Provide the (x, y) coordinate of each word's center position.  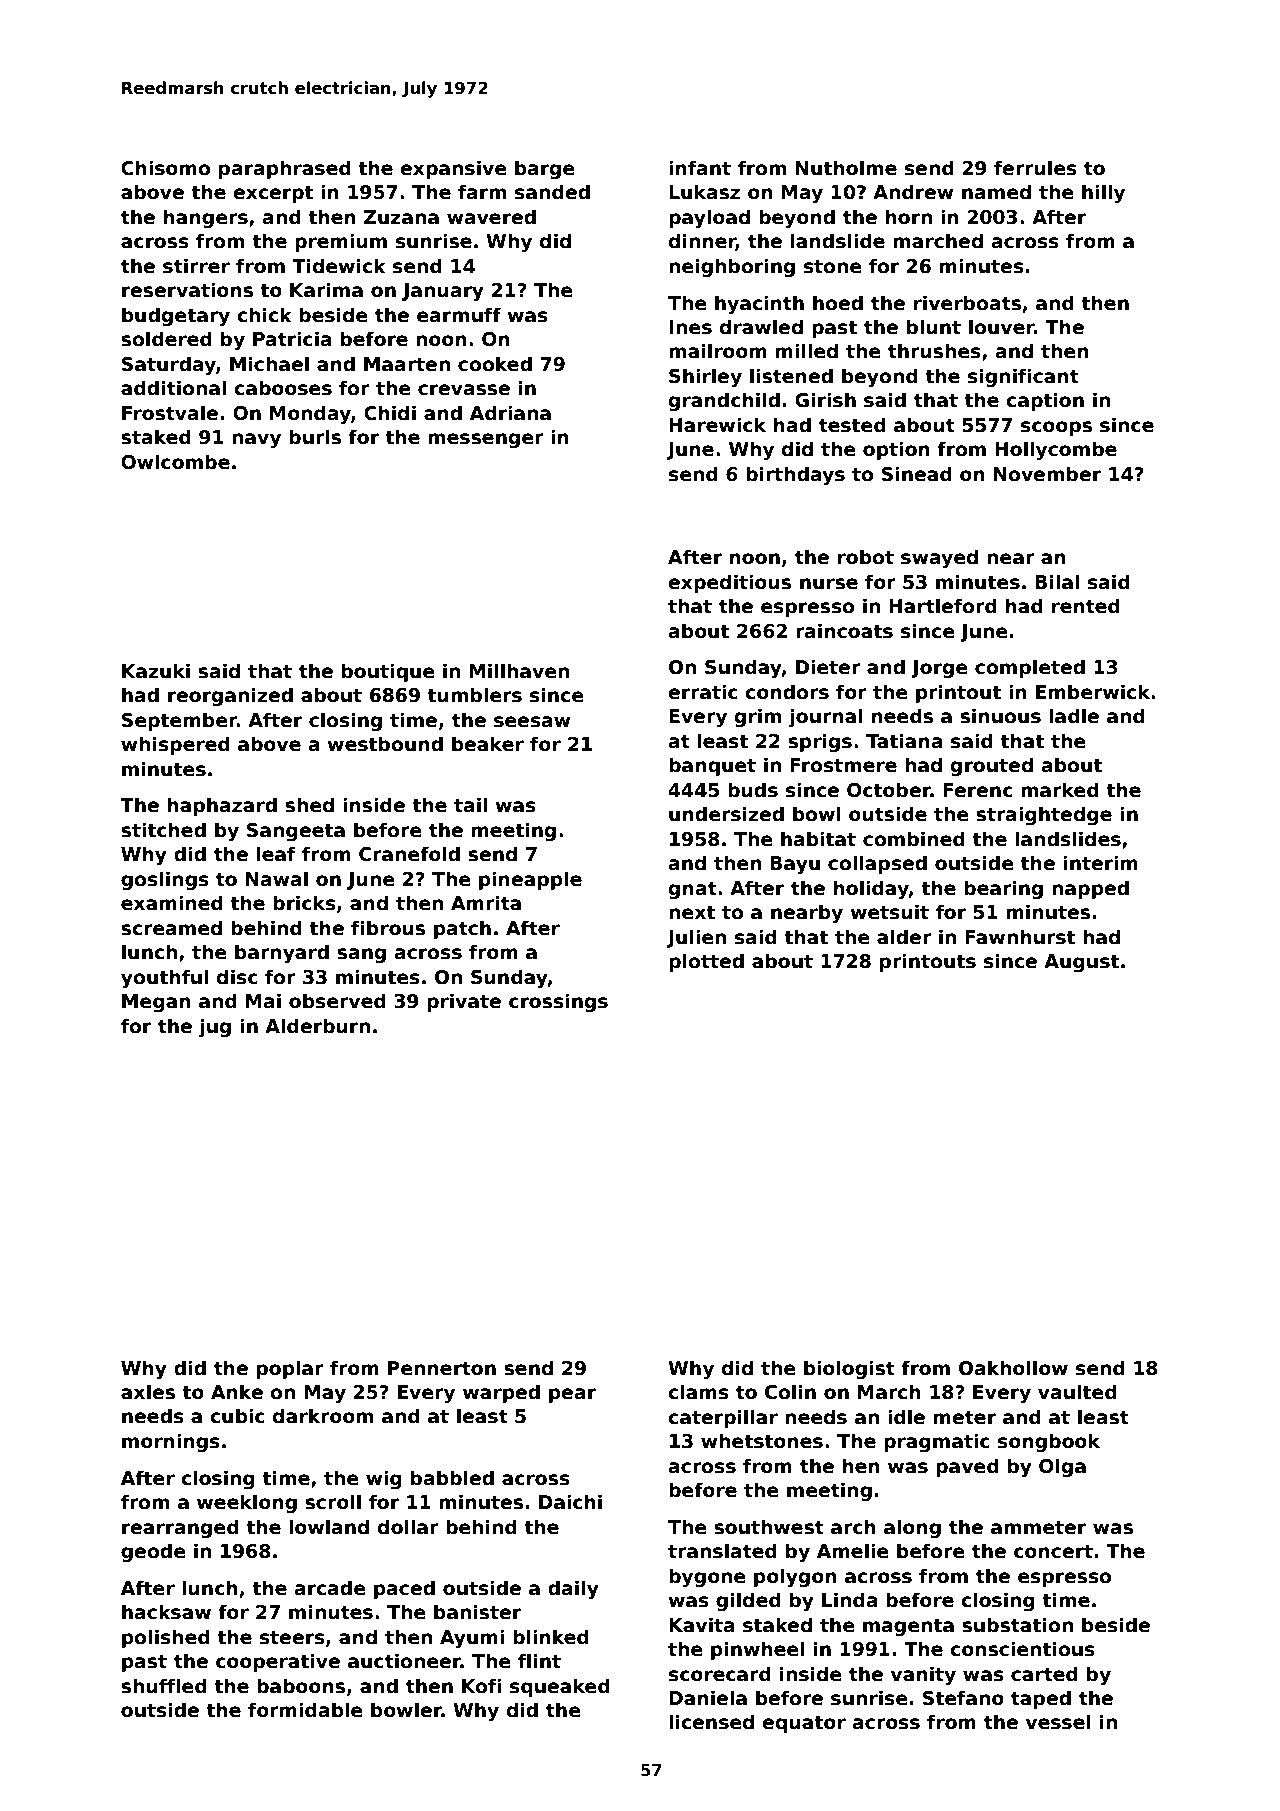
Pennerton (442, 1368)
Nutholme (846, 168)
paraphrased (285, 169)
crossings (558, 1002)
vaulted (1077, 1392)
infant (700, 168)
